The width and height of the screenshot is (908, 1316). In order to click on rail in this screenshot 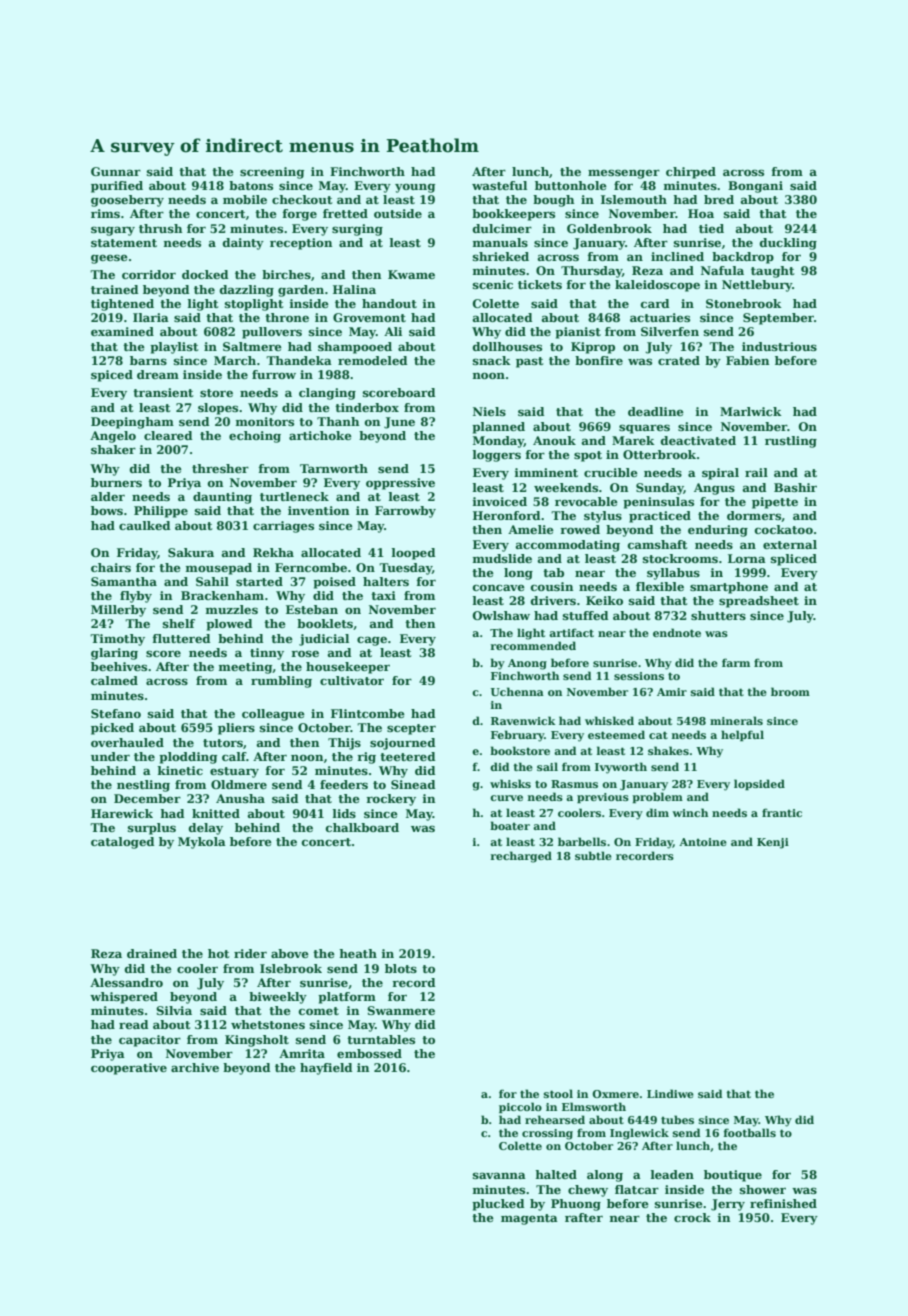, I will do `click(756, 472)`.
